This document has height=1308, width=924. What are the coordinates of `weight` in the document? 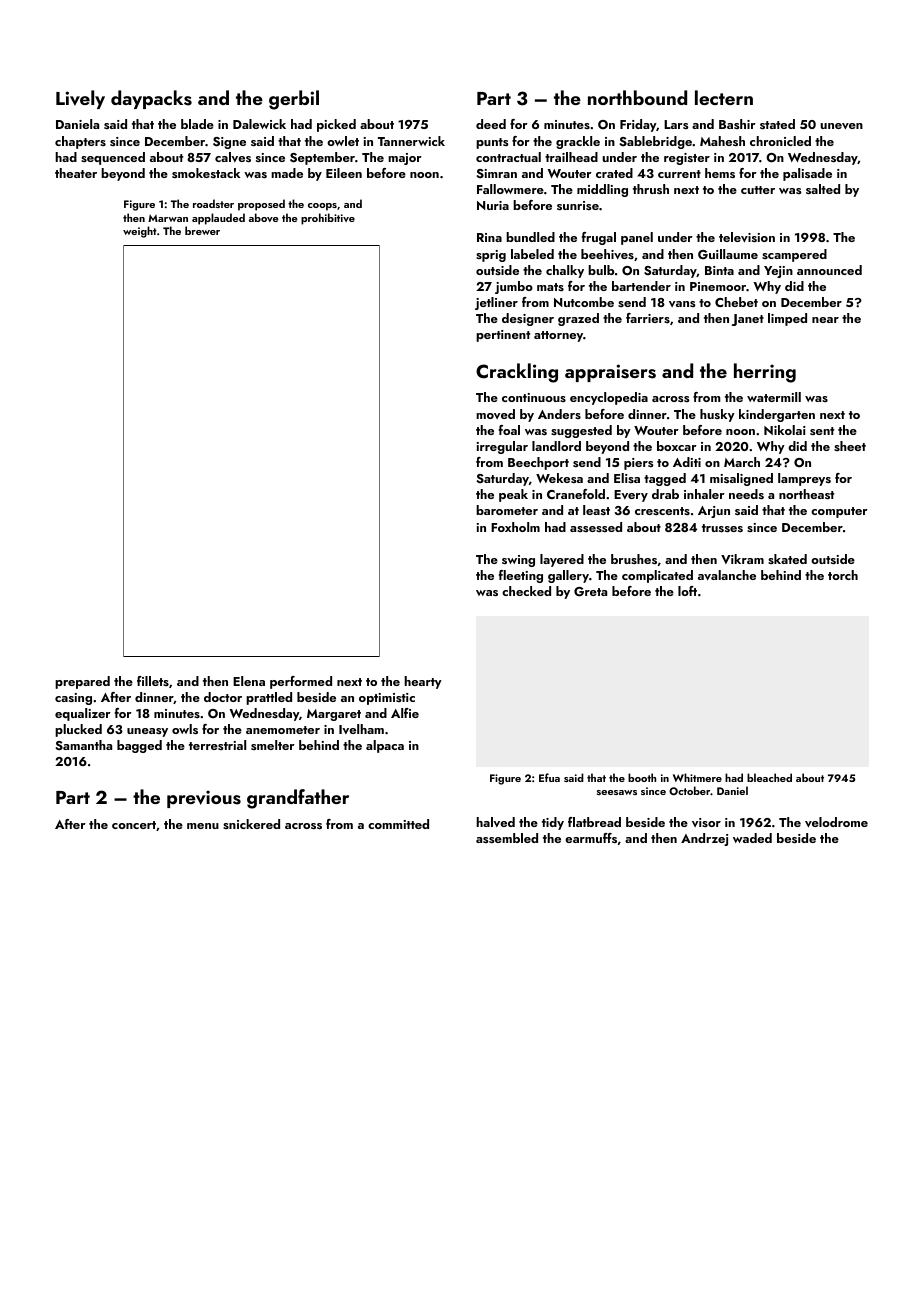 It's located at (140, 232).
